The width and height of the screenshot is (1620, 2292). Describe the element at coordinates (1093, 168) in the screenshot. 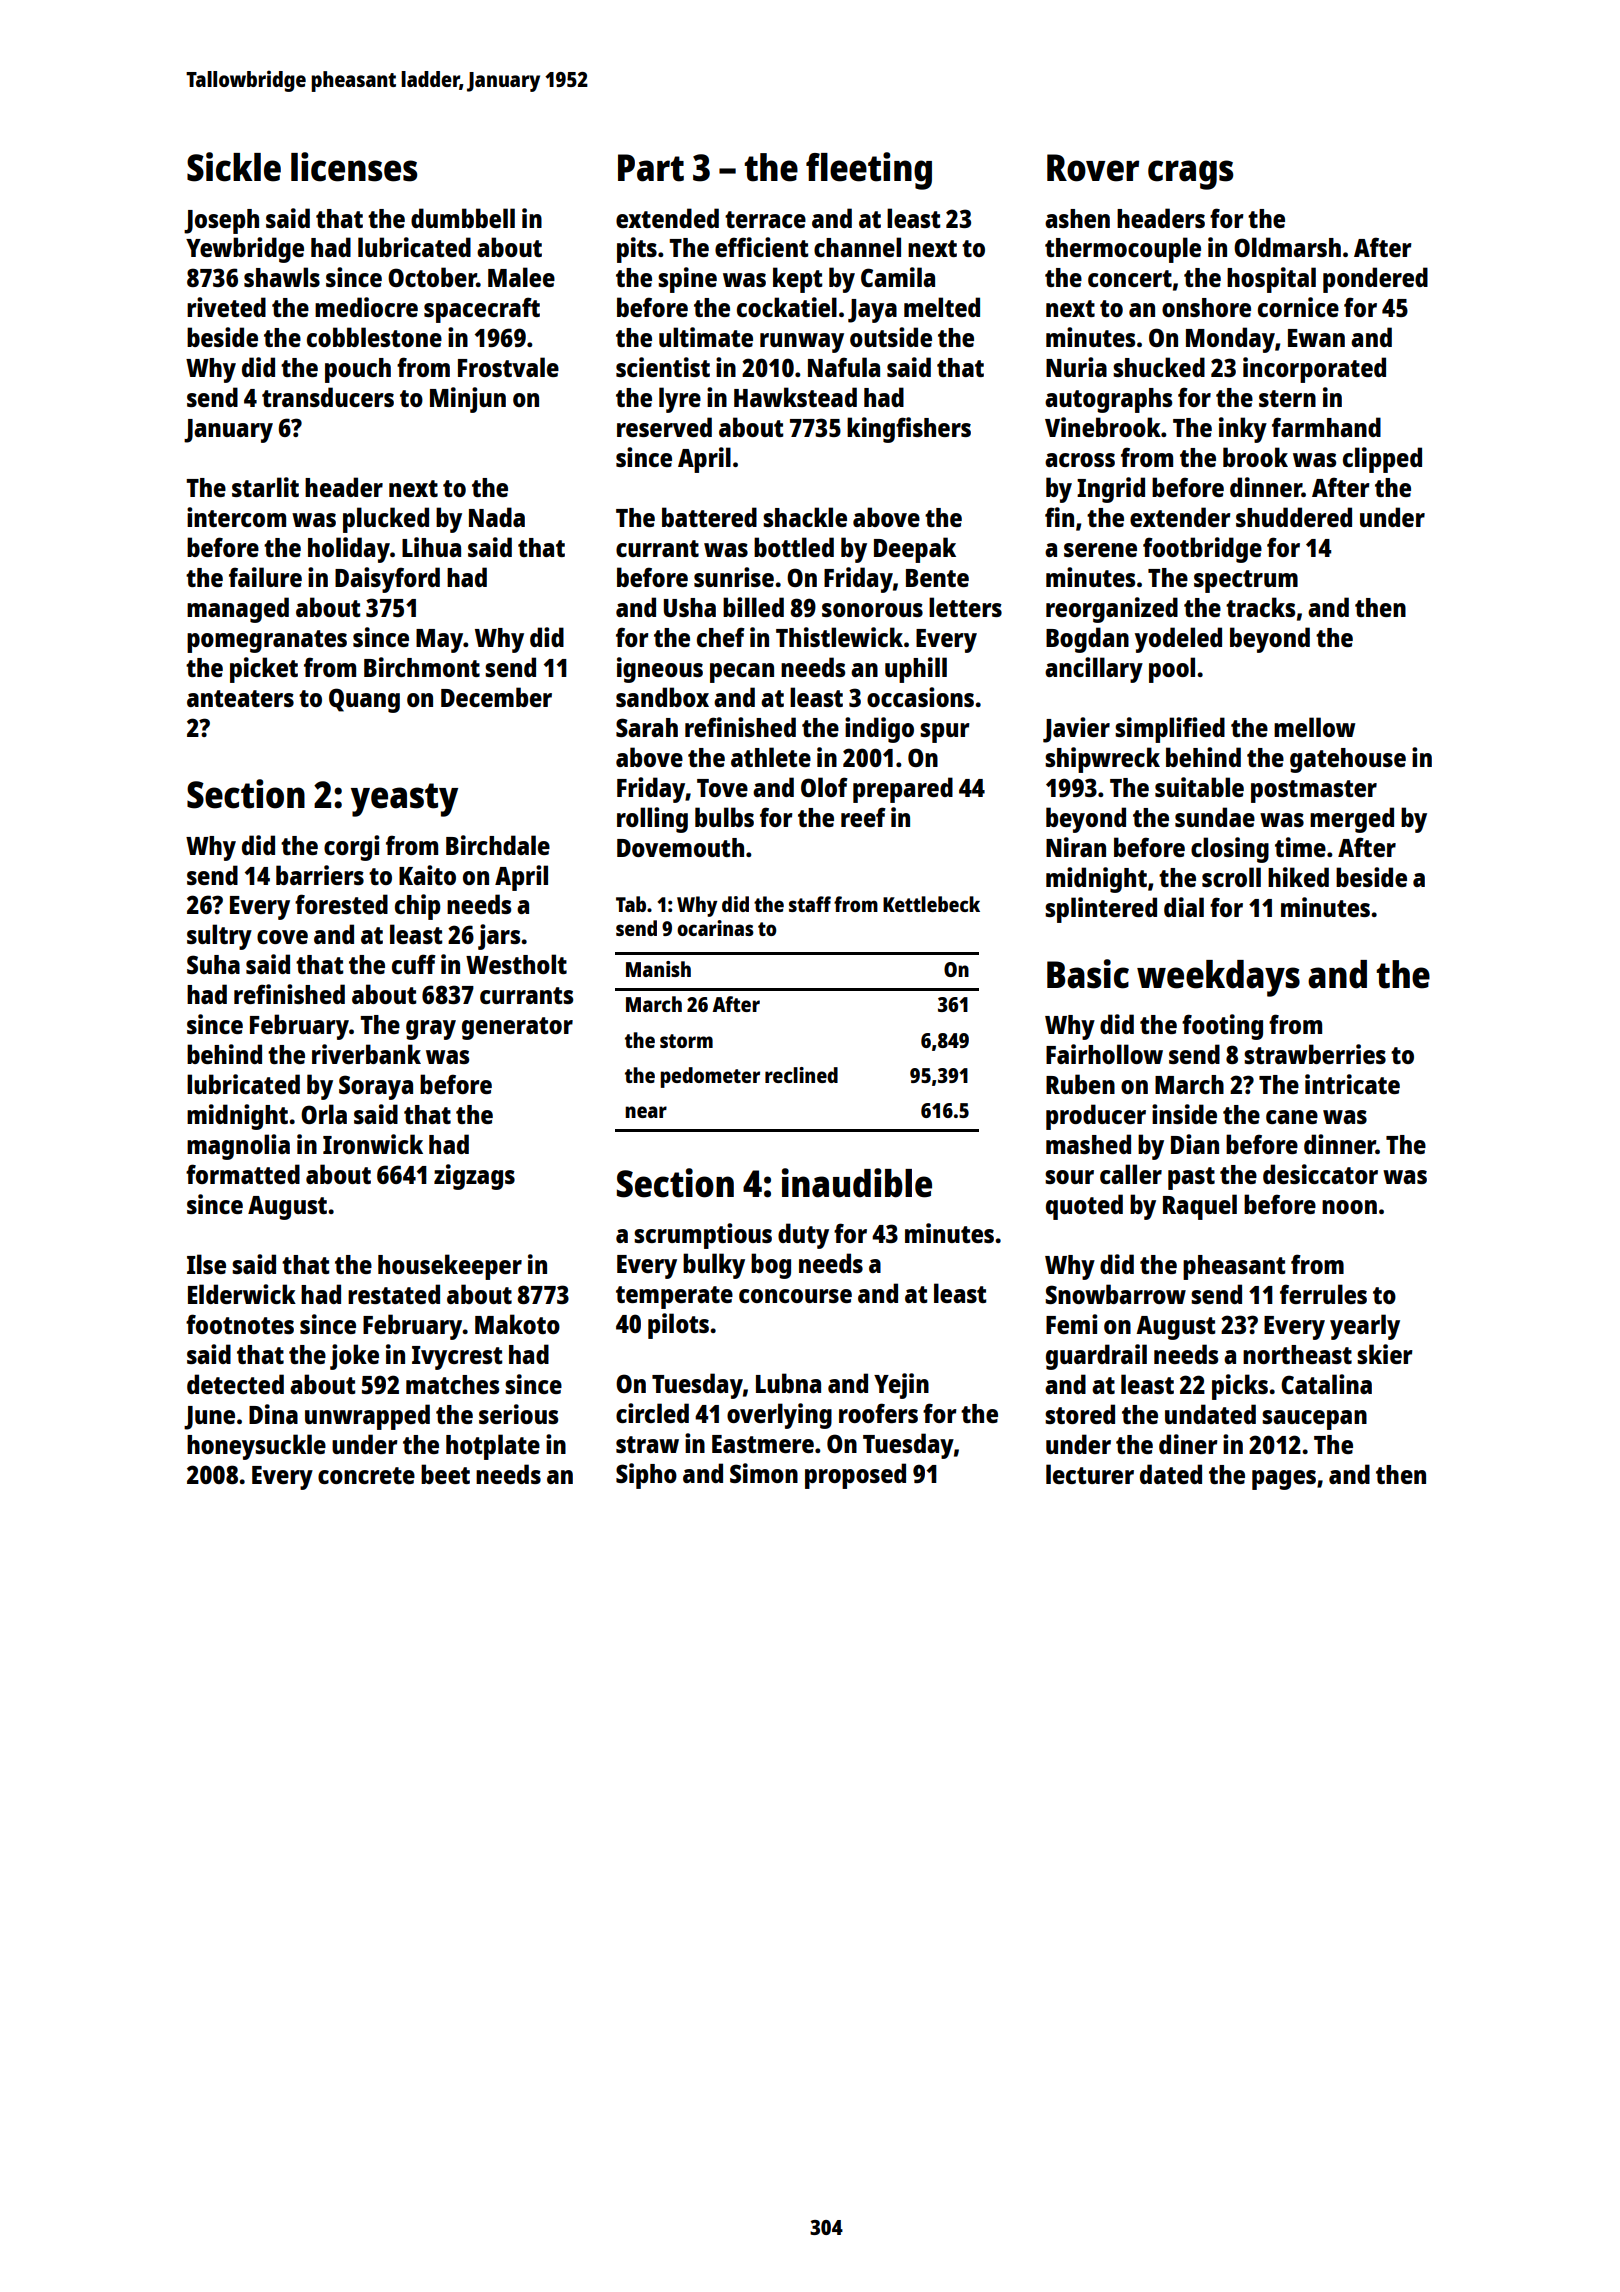

I see `Rover` at that location.
